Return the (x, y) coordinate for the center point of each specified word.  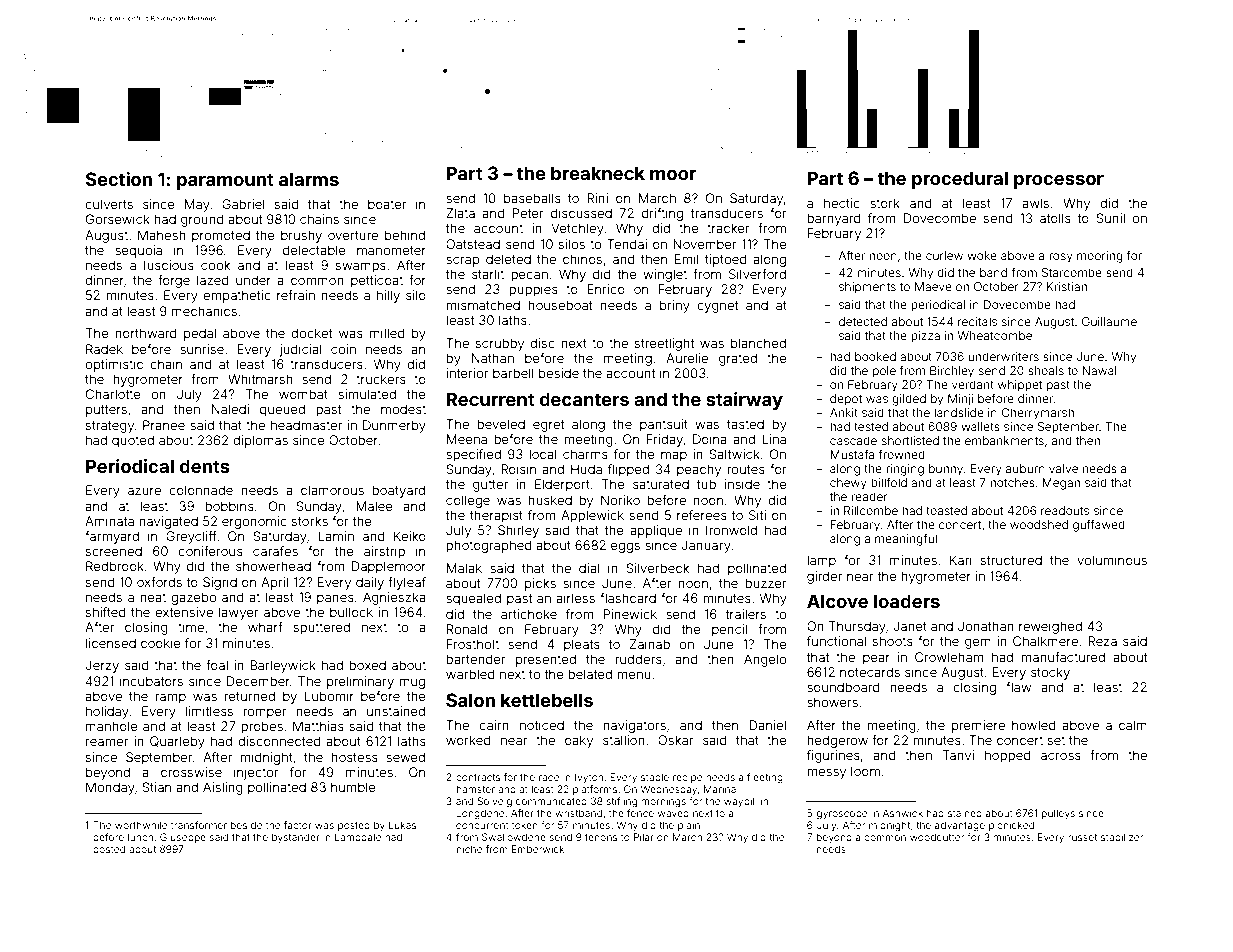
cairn (494, 725)
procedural (960, 180)
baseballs (532, 198)
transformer (199, 825)
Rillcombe (871, 510)
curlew (944, 255)
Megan (1061, 484)
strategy (110, 427)
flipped (628, 470)
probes (262, 727)
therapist (496, 516)
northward (146, 333)
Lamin (336, 536)
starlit (488, 274)
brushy (301, 236)
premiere (978, 726)
